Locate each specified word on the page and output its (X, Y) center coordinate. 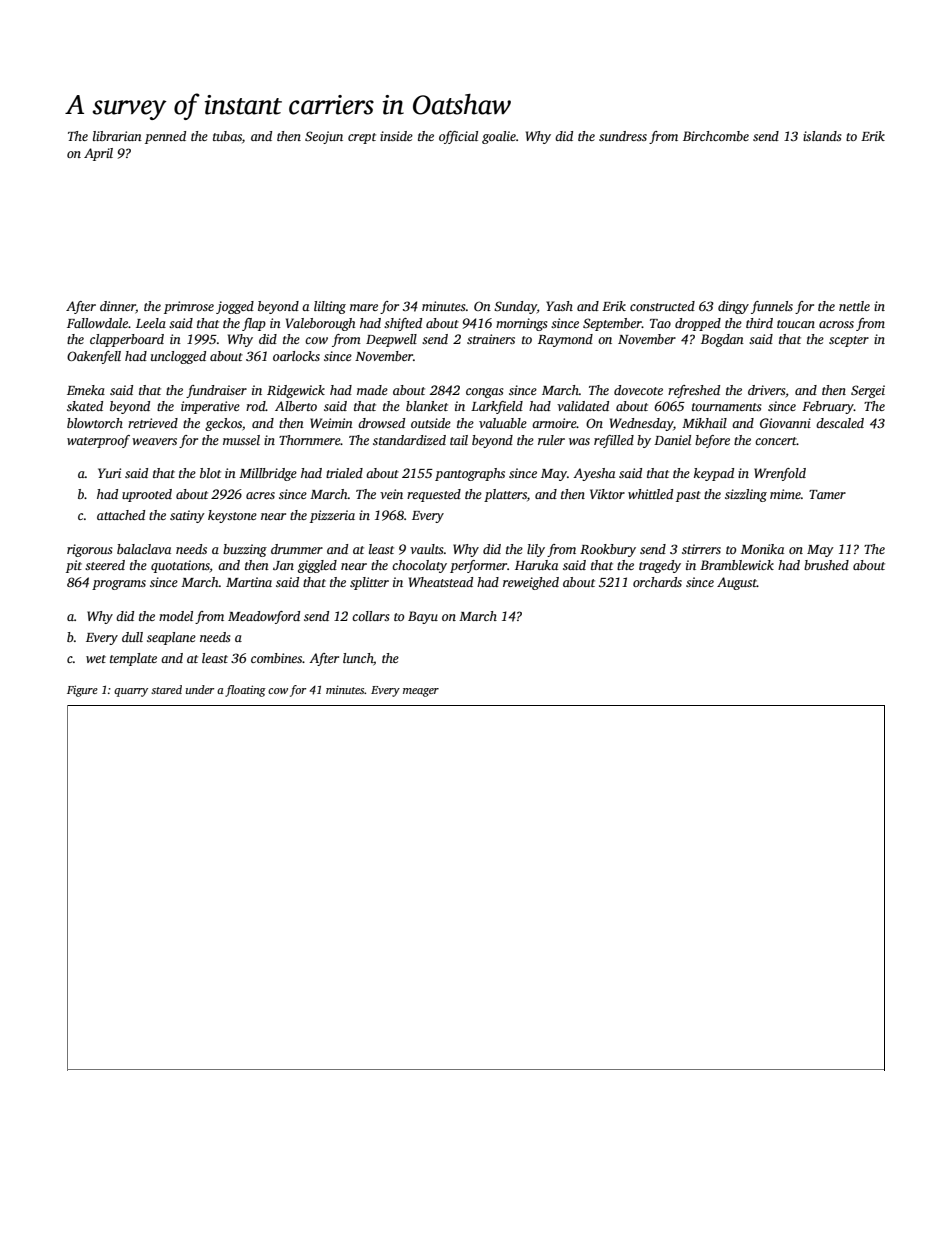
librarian (117, 136)
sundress (623, 136)
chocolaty (419, 566)
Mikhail (704, 423)
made (372, 390)
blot (210, 473)
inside (396, 136)
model (176, 616)
